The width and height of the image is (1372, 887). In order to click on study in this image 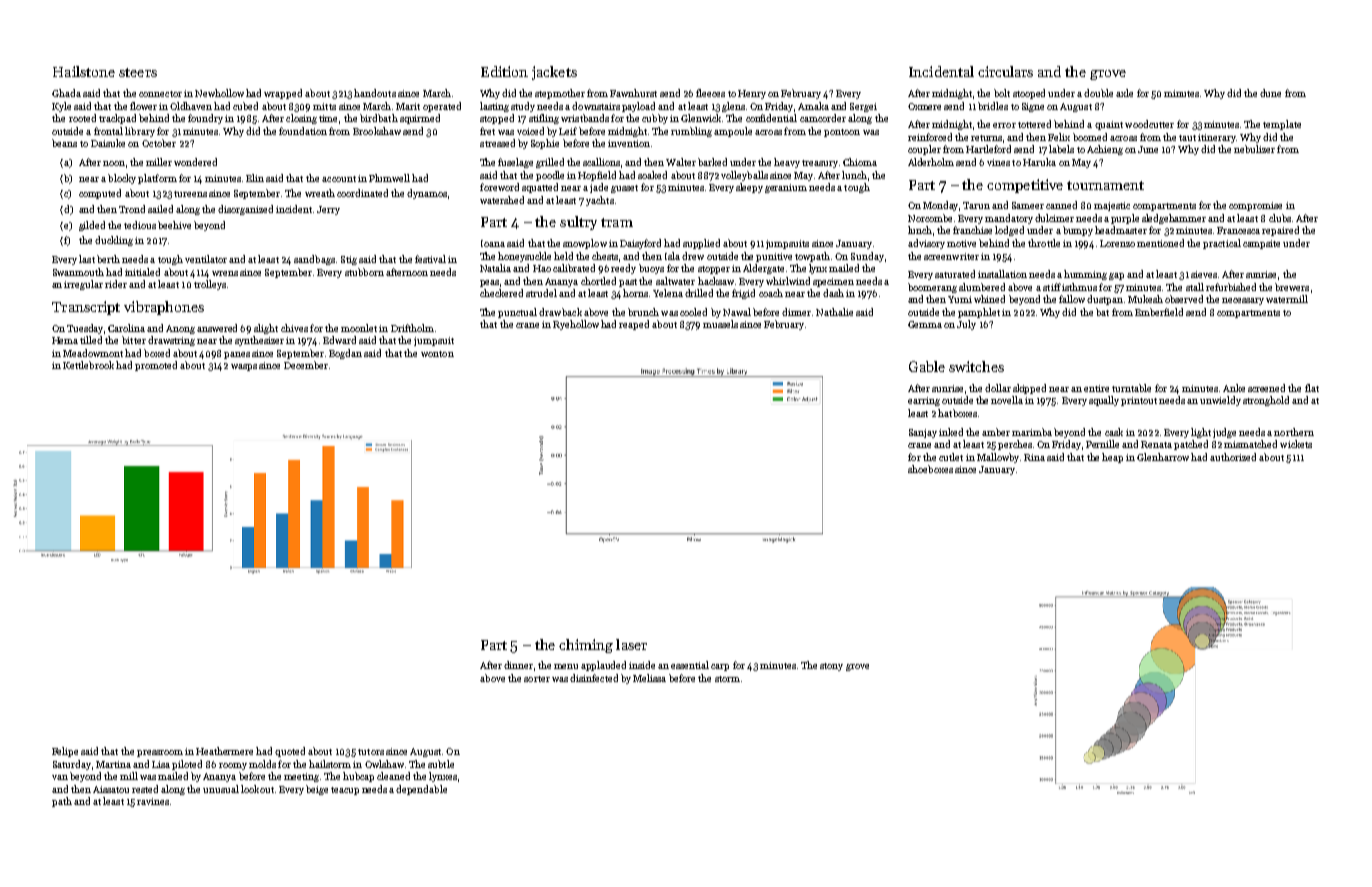, I will do `click(523, 107)`.
